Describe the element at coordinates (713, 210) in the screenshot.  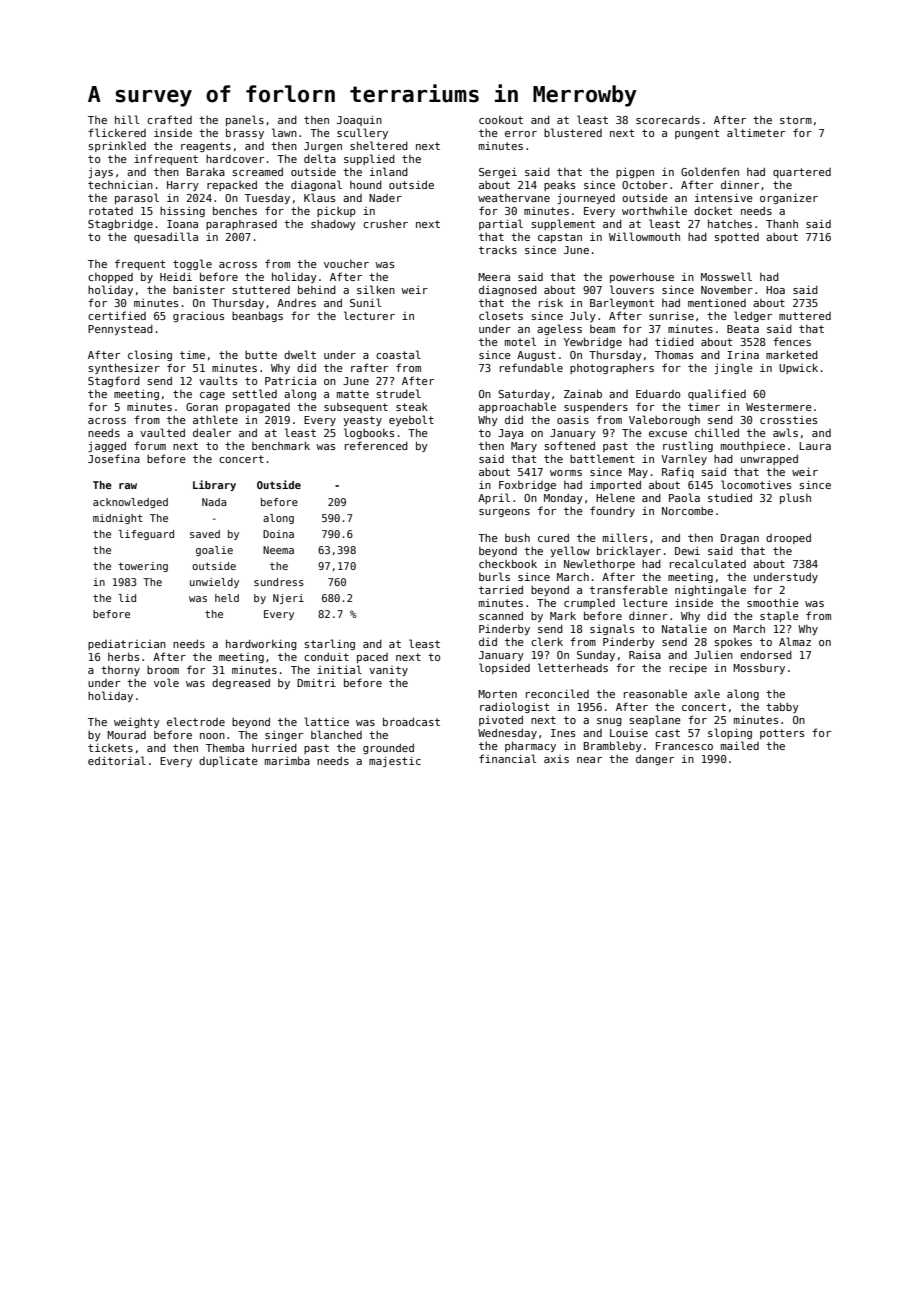
I see `docket` at that location.
